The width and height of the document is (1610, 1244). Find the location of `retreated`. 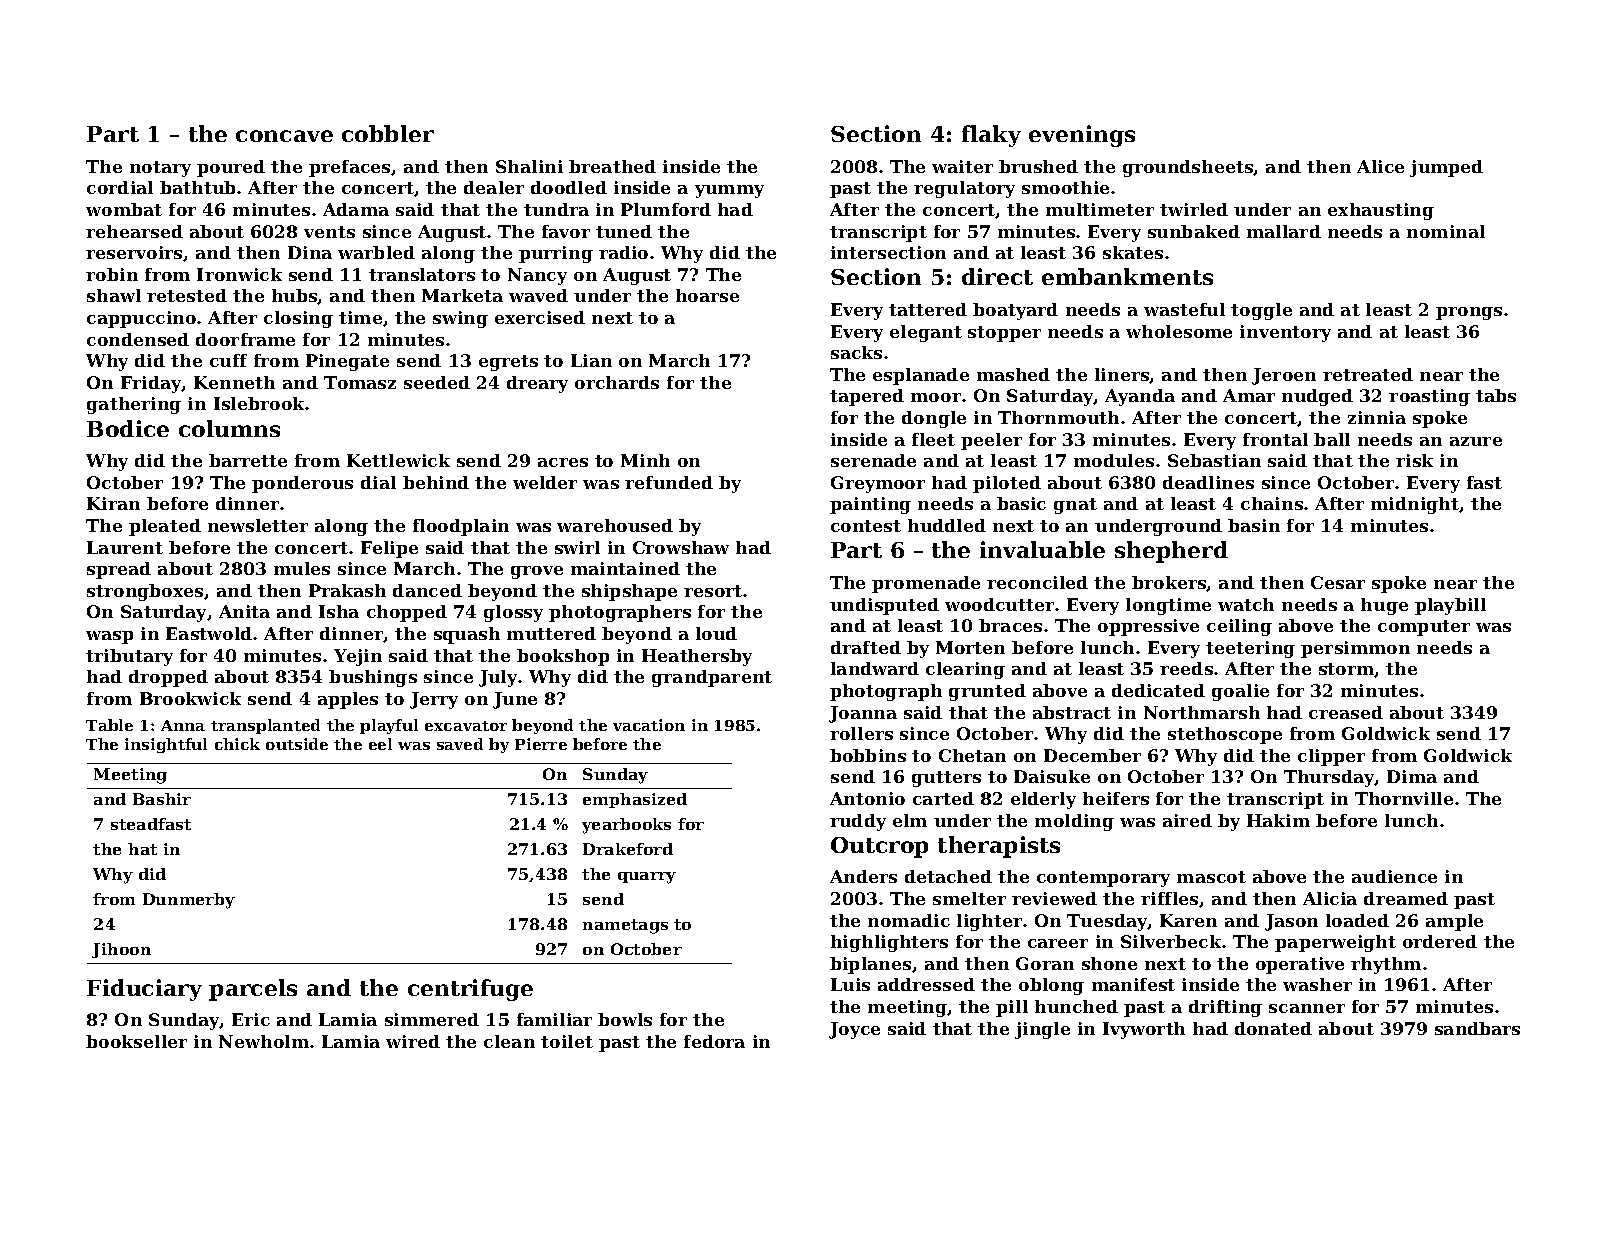

retreated is located at coordinates (1368, 374).
